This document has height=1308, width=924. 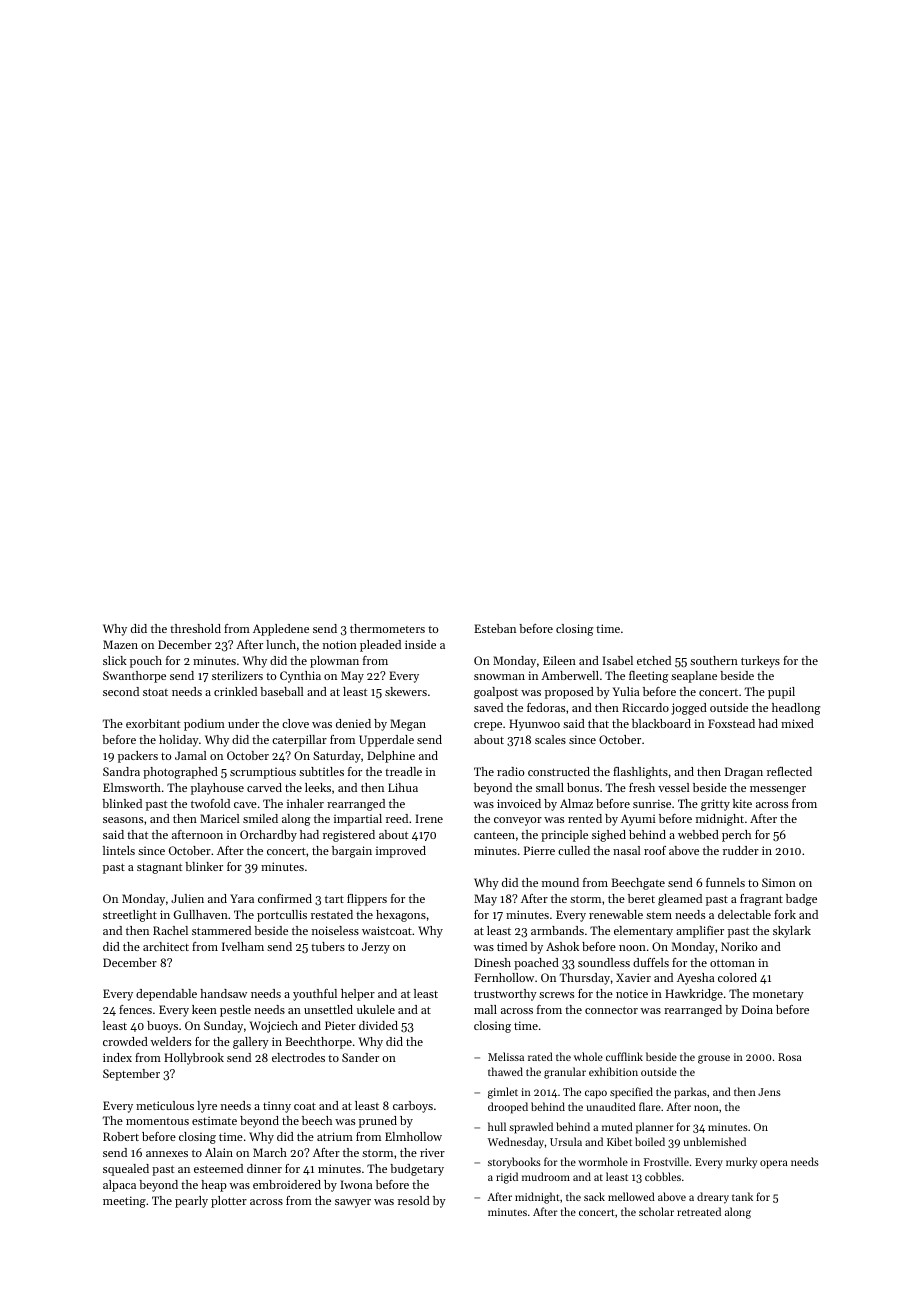 I want to click on Elmhollow, so click(x=413, y=1136).
